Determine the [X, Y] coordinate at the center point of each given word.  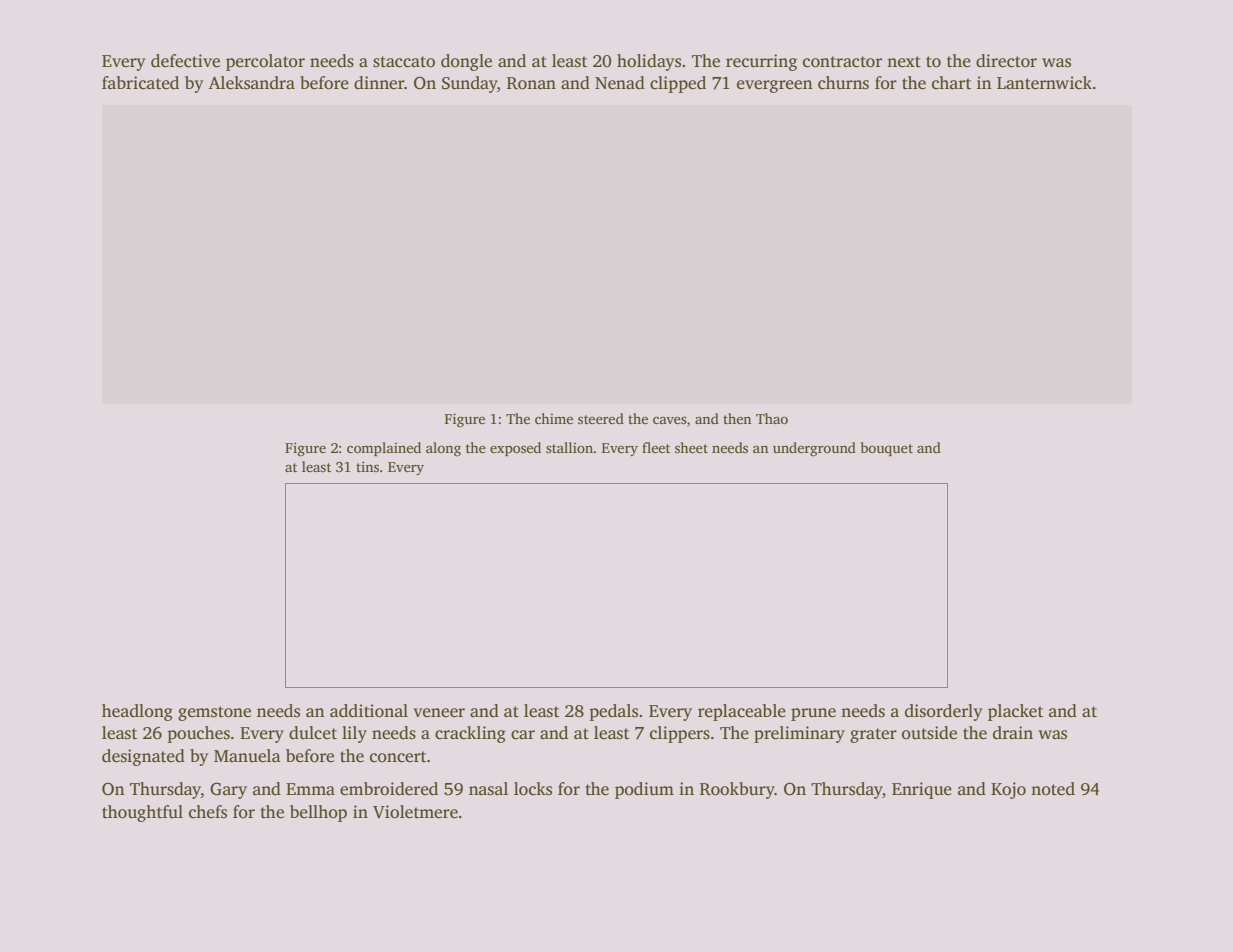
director [1006, 61]
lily [354, 734]
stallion [569, 447]
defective [185, 61]
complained [384, 449]
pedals [613, 712]
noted [1053, 789]
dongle [466, 62]
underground [814, 449]
